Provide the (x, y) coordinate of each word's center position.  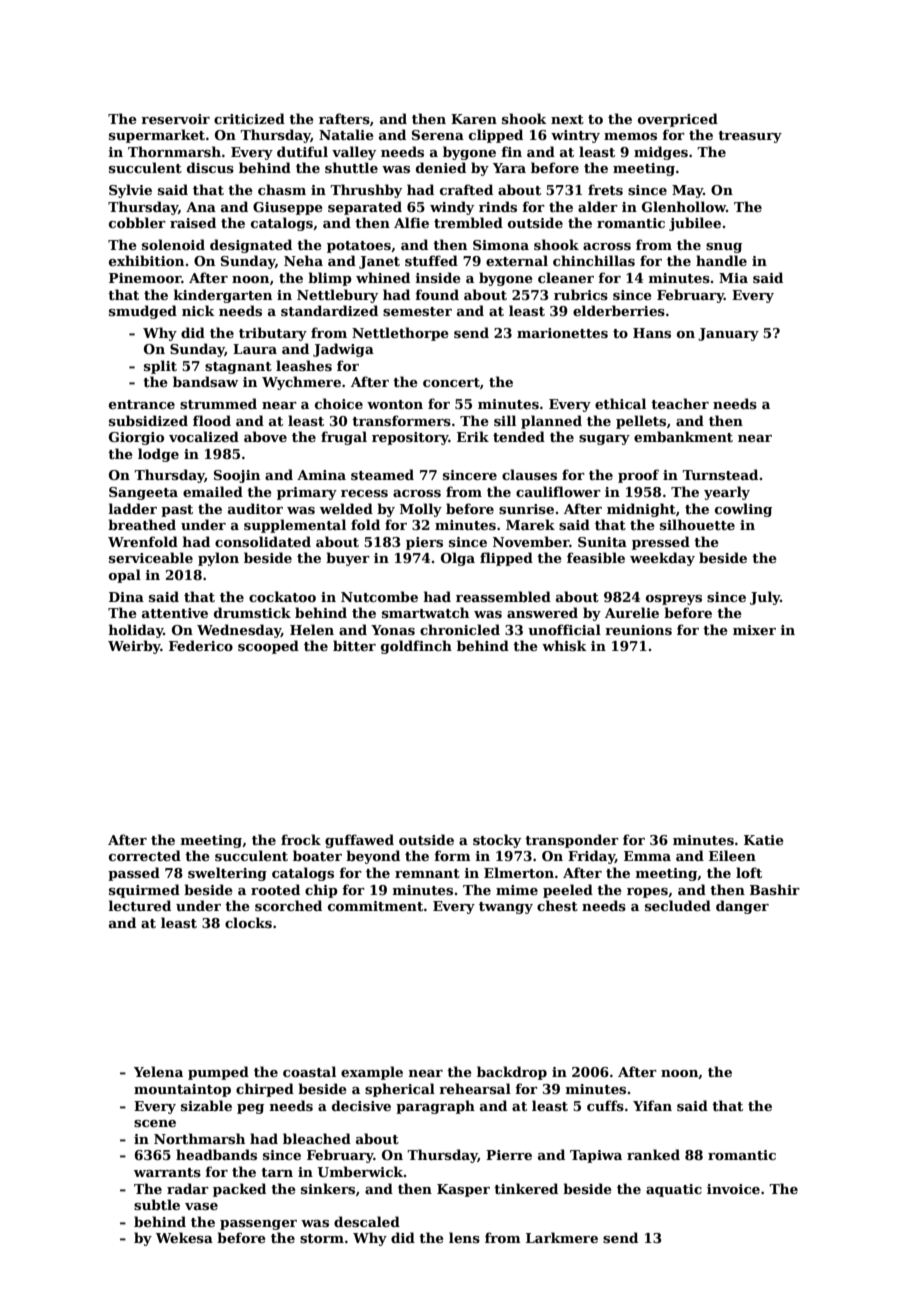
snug (724, 248)
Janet (379, 262)
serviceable (151, 557)
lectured (139, 905)
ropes (647, 893)
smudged (143, 312)
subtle (157, 1204)
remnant (427, 873)
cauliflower (558, 491)
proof (638, 476)
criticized (249, 118)
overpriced (678, 120)
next (567, 119)
